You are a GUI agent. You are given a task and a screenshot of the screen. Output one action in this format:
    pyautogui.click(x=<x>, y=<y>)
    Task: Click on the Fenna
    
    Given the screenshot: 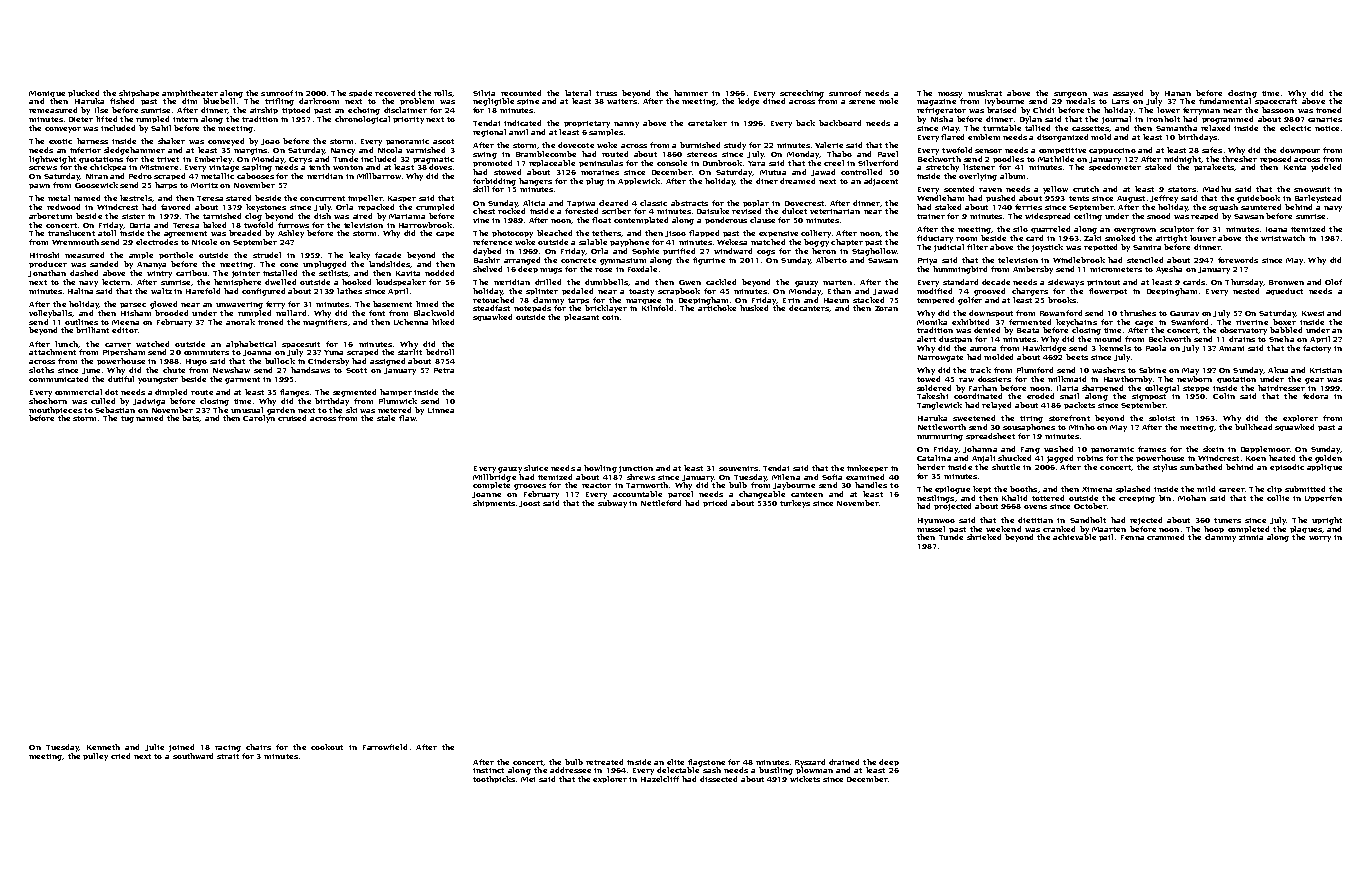 What is the action you would take?
    pyautogui.click(x=1132, y=537)
